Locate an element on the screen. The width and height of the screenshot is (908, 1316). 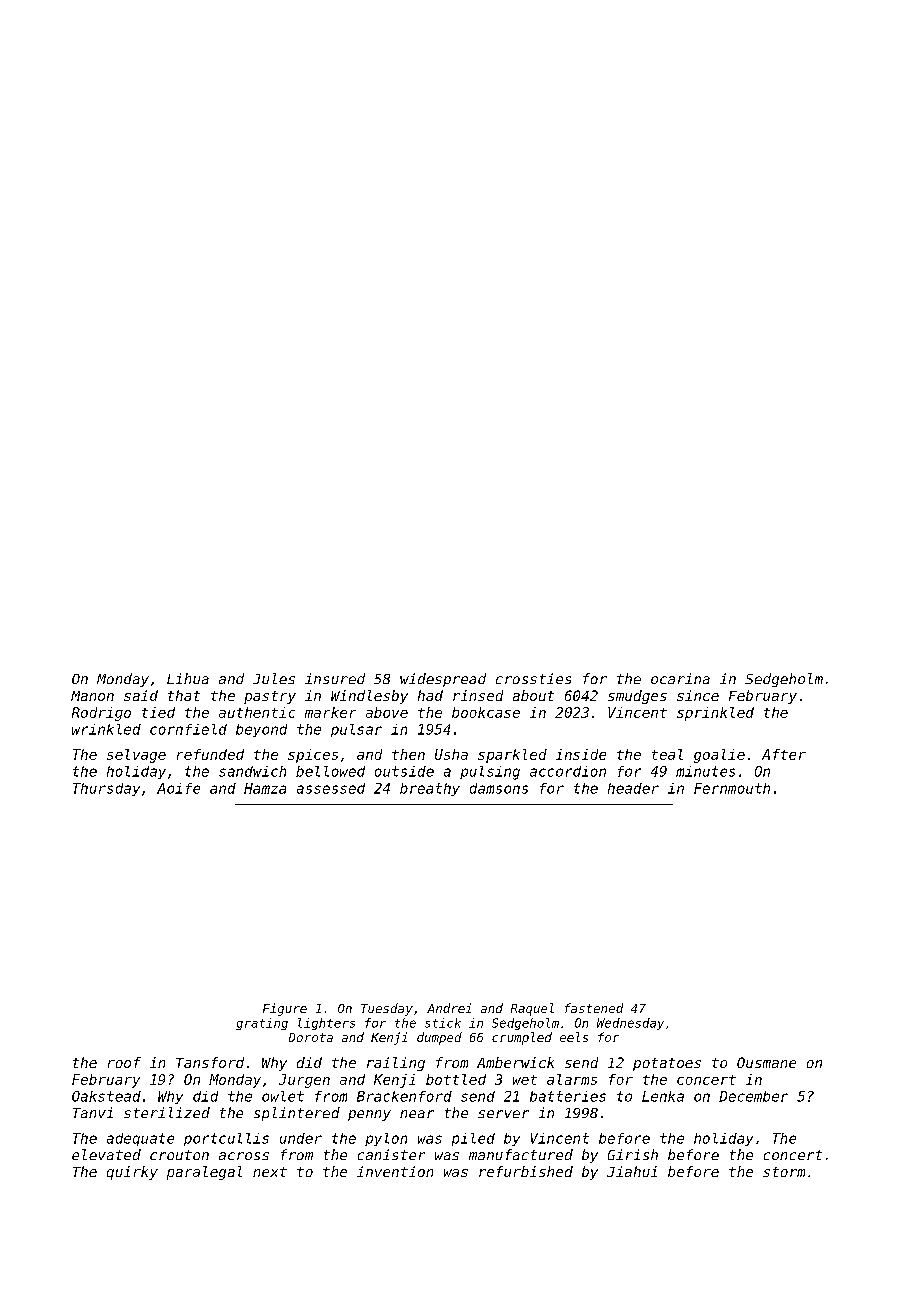
invention is located at coordinates (395, 1171).
